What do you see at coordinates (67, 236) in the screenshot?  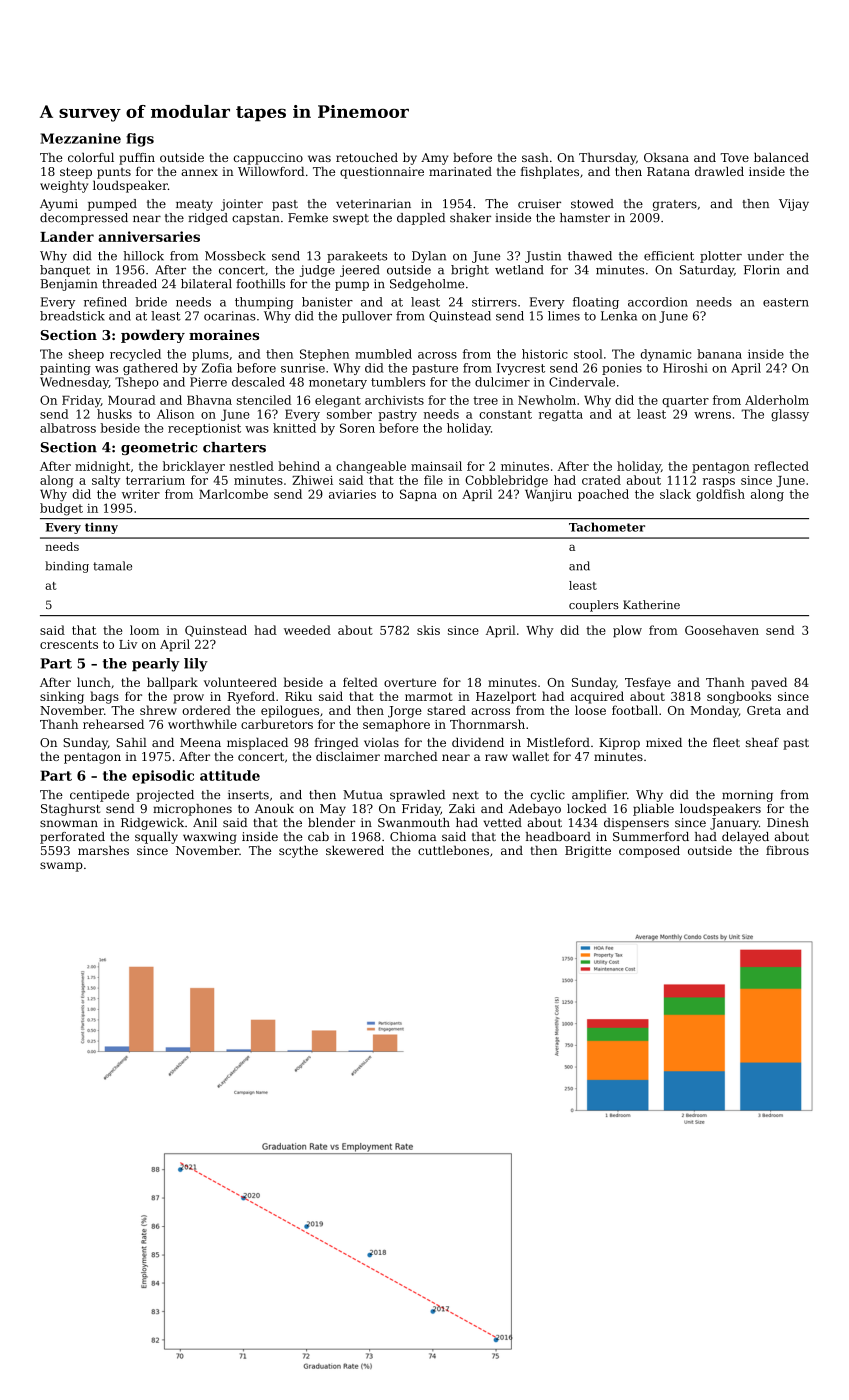 I see `Lander` at bounding box center [67, 236].
